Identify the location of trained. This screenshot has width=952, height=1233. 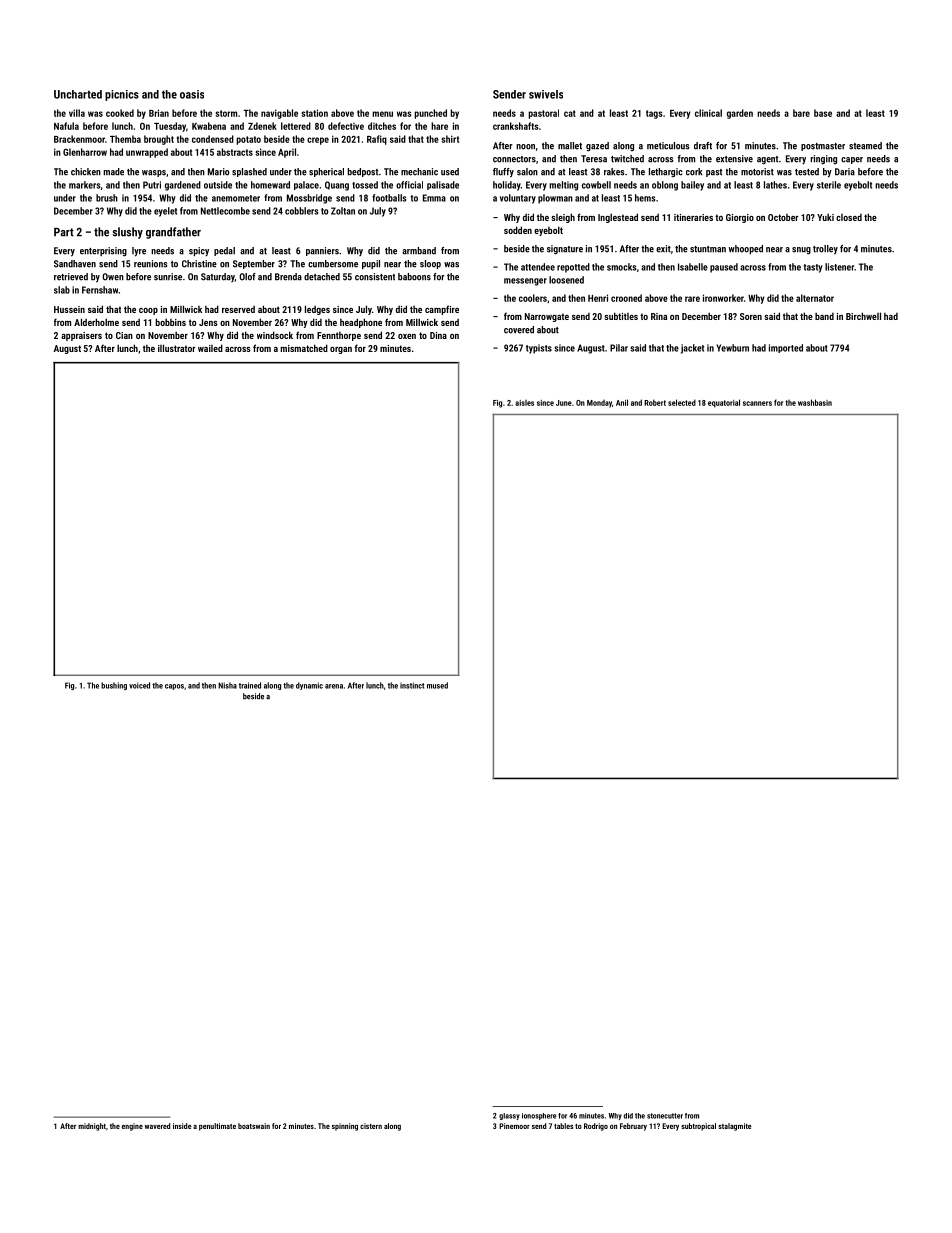
(250, 685).
